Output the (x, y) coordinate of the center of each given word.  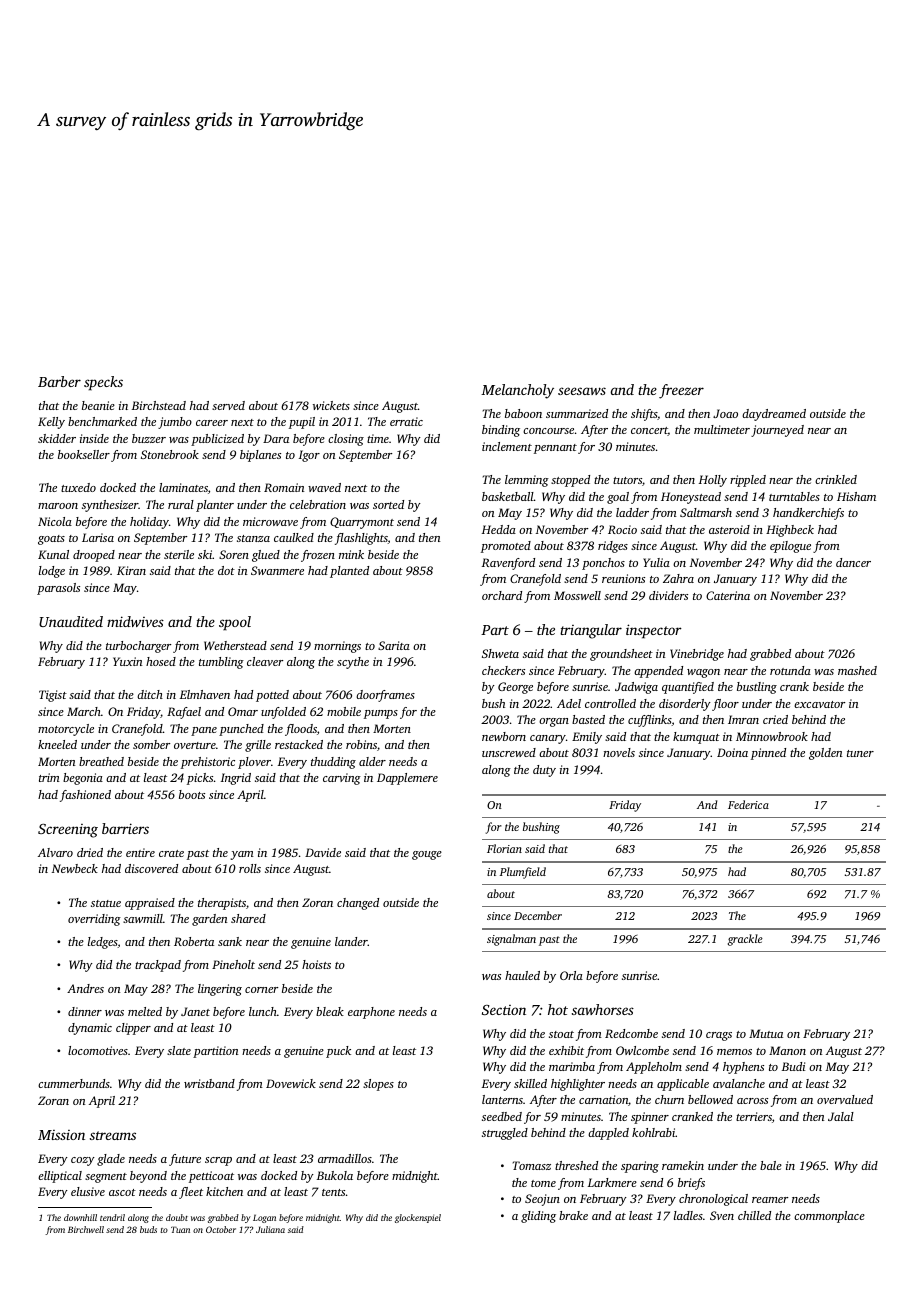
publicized (217, 440)
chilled (754, 1215)
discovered (151, 868)
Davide (323, 852)
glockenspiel (418, 1218)
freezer (681, 391)
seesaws (582, 391)
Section (504, 1010)
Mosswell (577, 595)
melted (145, 1011)
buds (148, 1229)
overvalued (845, 1099)
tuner (860, 753)
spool (235, 623)
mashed (857, 670)
